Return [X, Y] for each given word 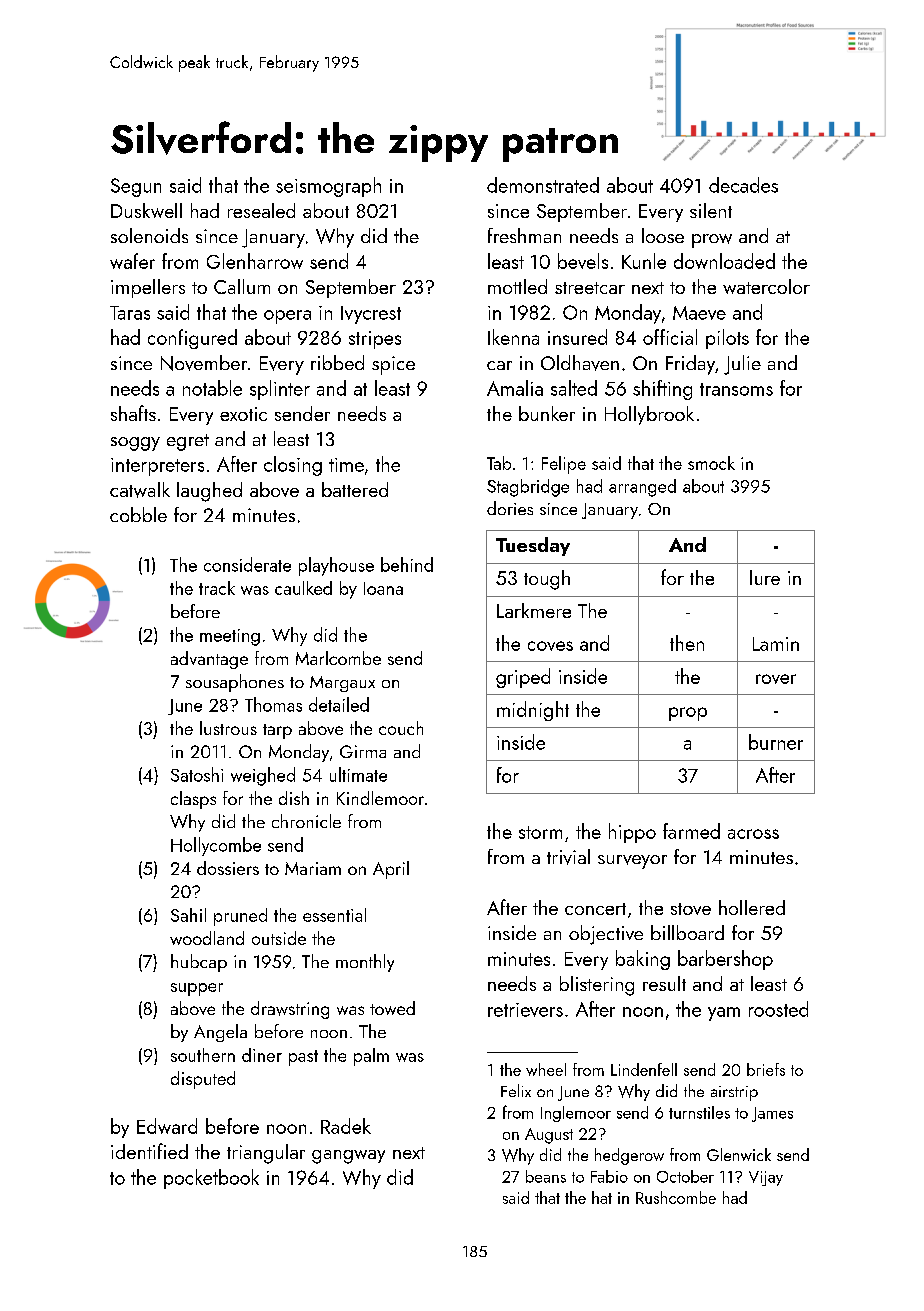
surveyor [632, 862]
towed [392, 1008]
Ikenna [513, 337]
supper [197, 989]
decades [743, 185]
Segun [136, 187]
